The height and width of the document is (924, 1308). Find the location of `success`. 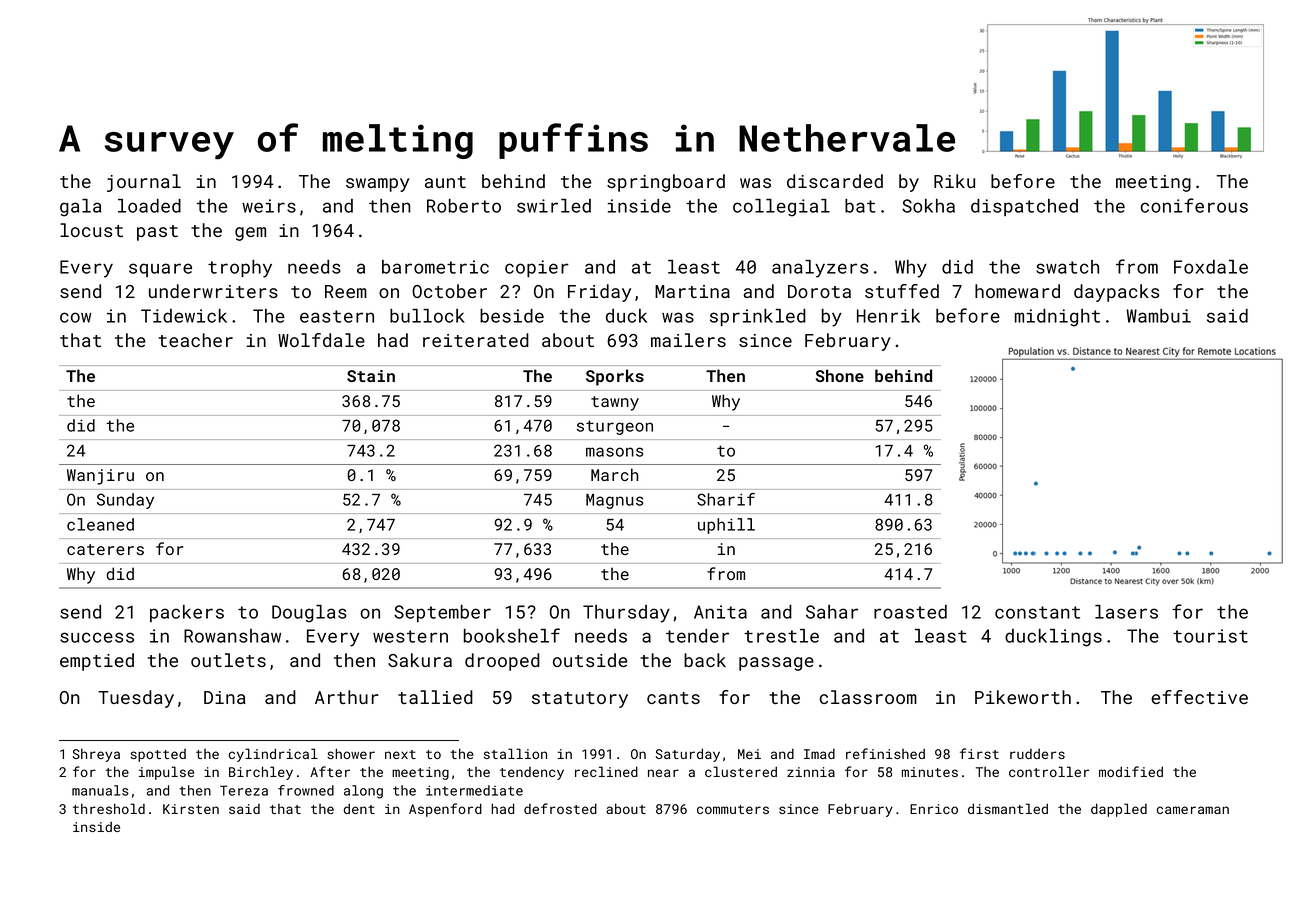

success is located at coordinates (97, 637).
